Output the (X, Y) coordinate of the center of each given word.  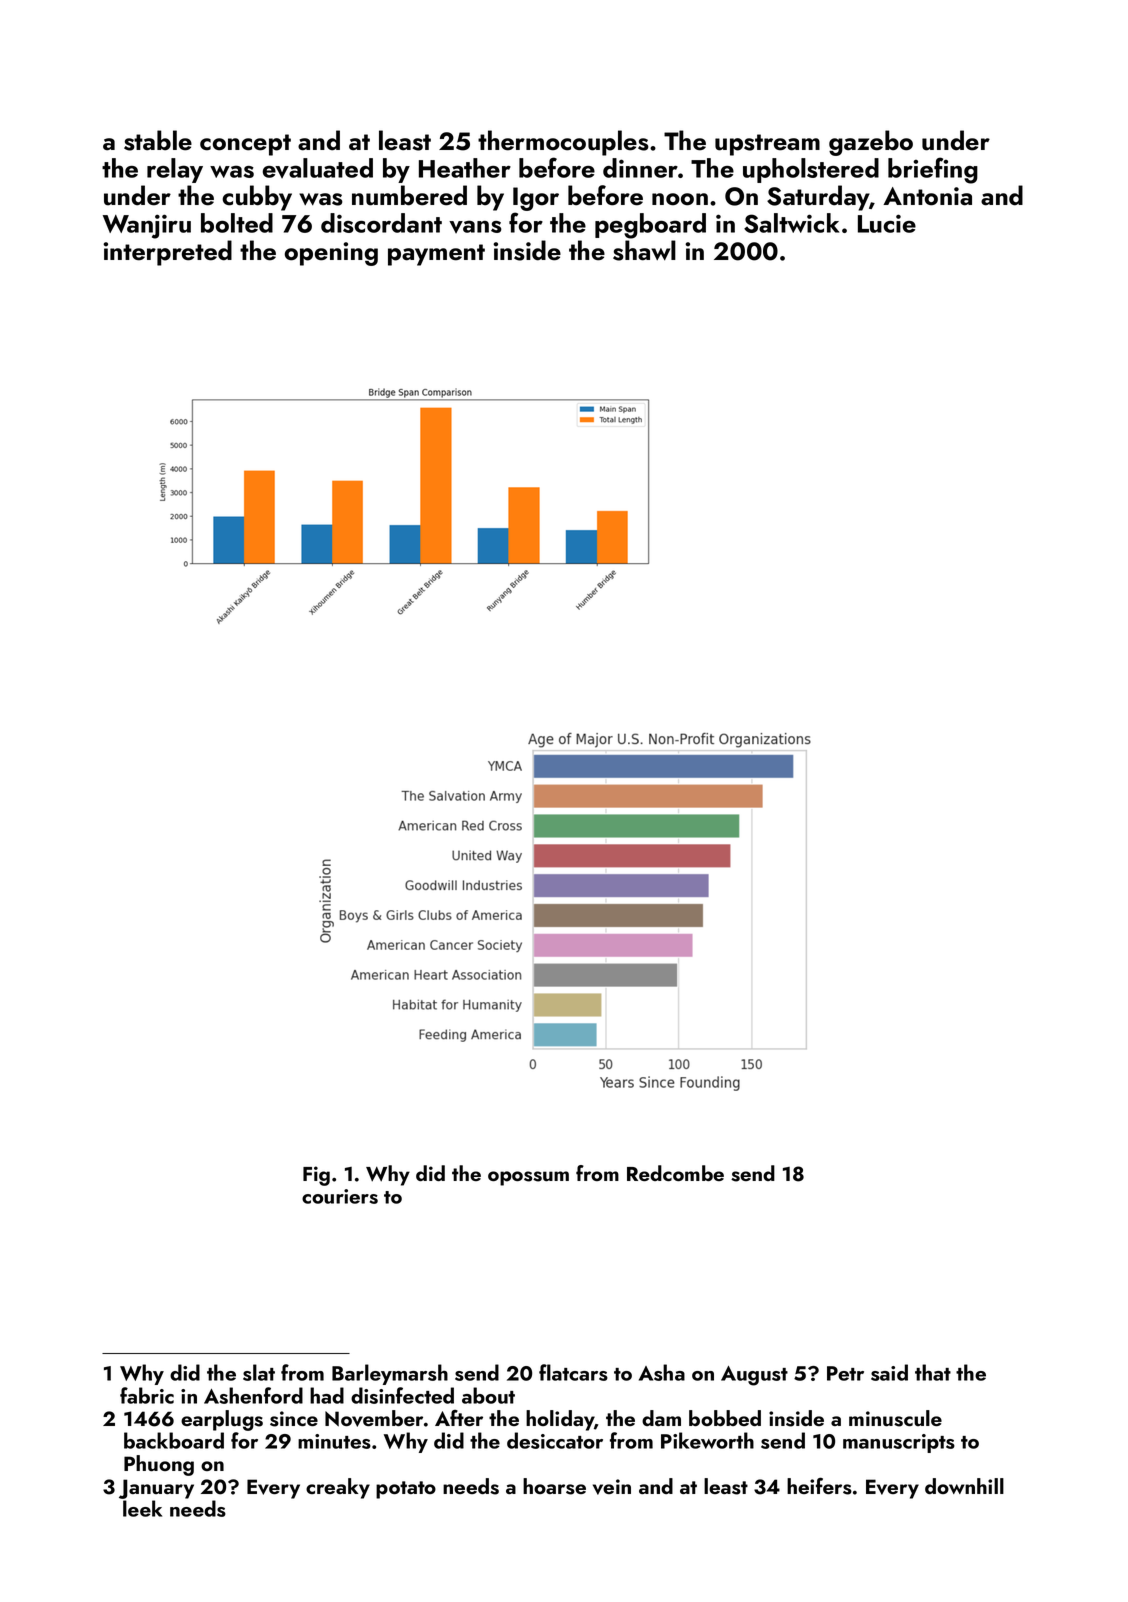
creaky (338, 1488)
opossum (528, 1178)
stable (158, 140)
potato (406, 1490)
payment (436, 255)
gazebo (871, 143)
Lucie (887, 223)
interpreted (167, 253)
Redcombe (675, 1173)
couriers (340, 1196)
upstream (767, 145)
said (889, 1372)
